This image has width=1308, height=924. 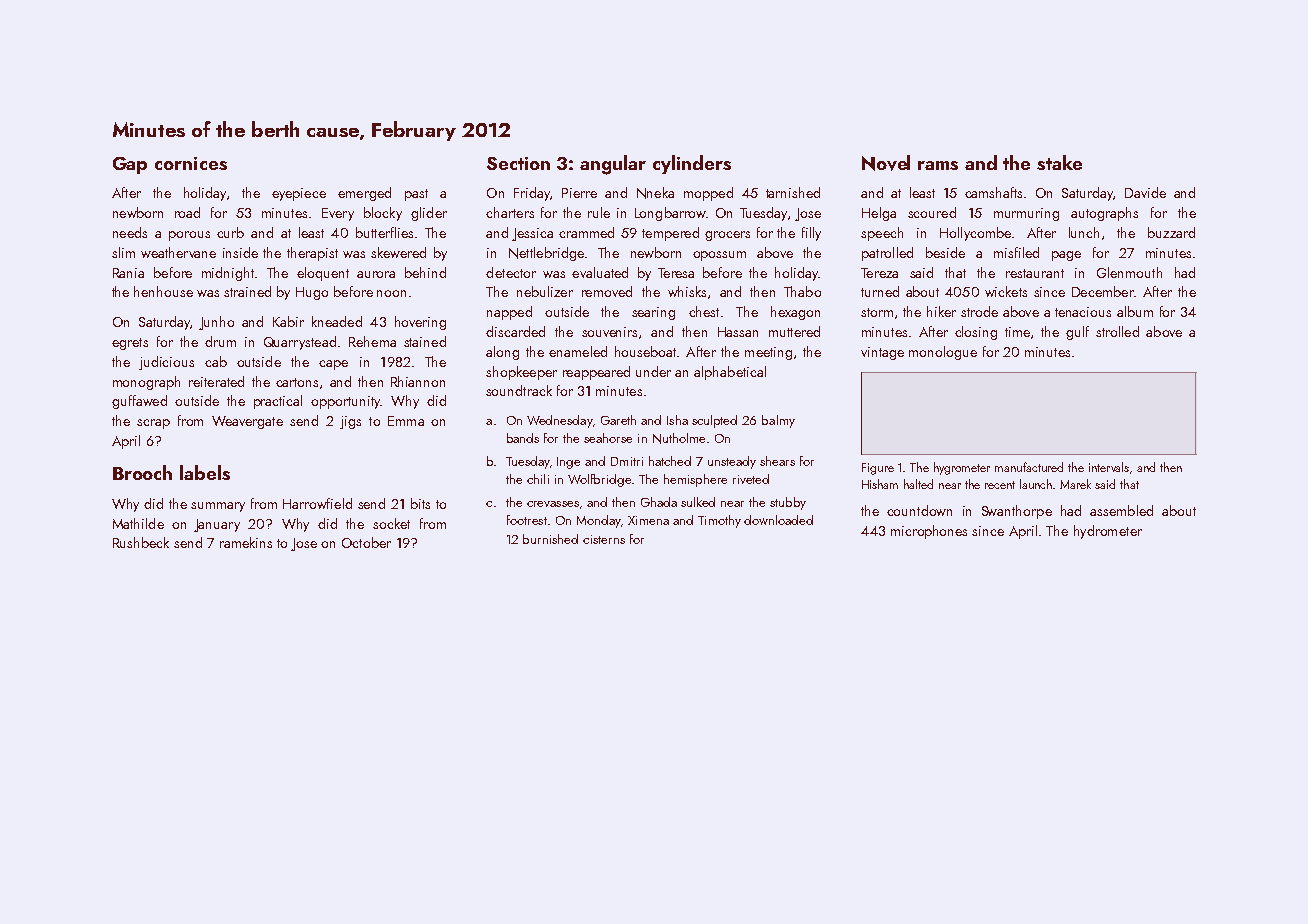 What do you see at coordinates (886, 163) in the image?
I see `Novel` at bounding box center [886, 163].
